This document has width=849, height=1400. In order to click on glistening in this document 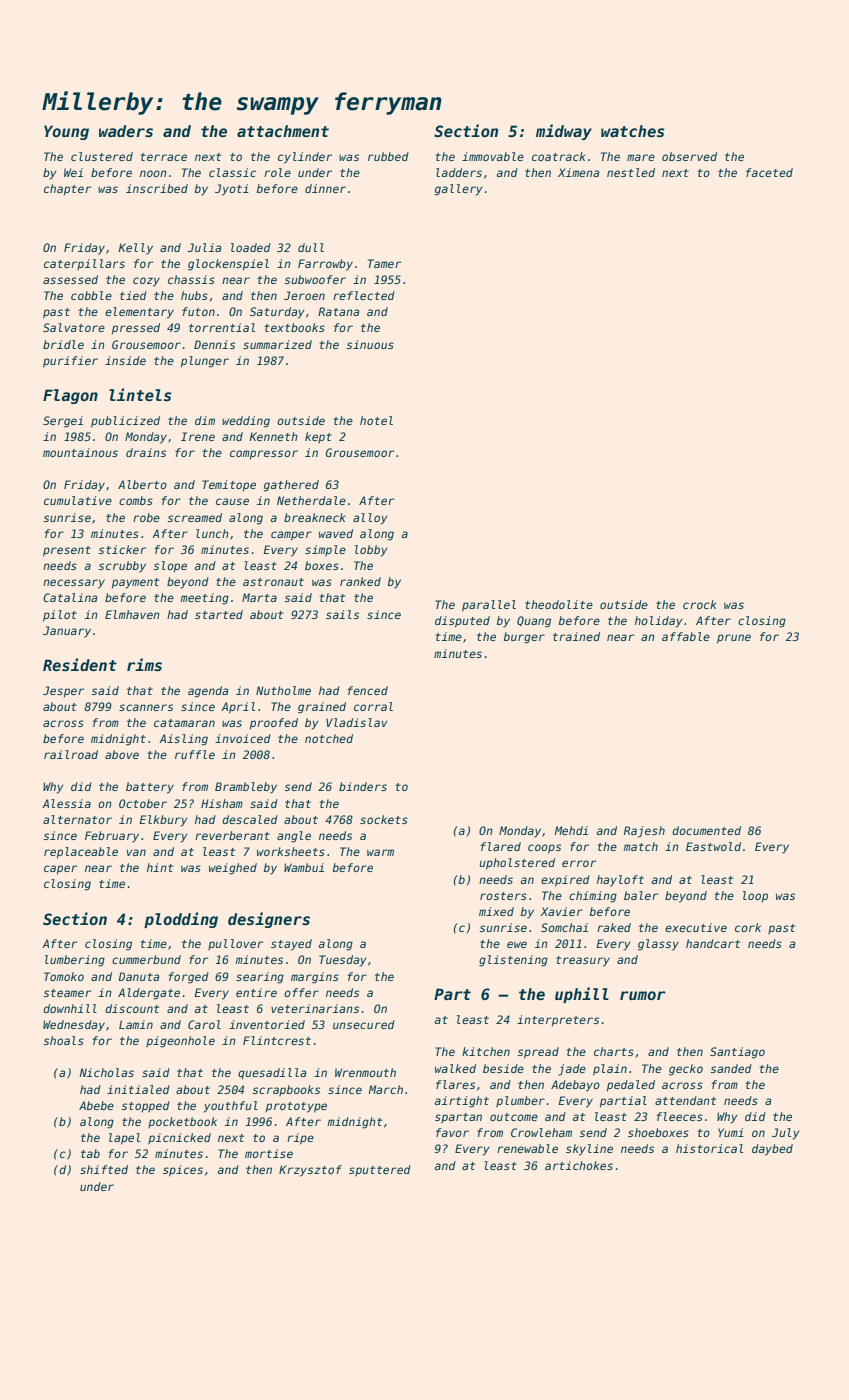, I will do `click(513, 961)`.
